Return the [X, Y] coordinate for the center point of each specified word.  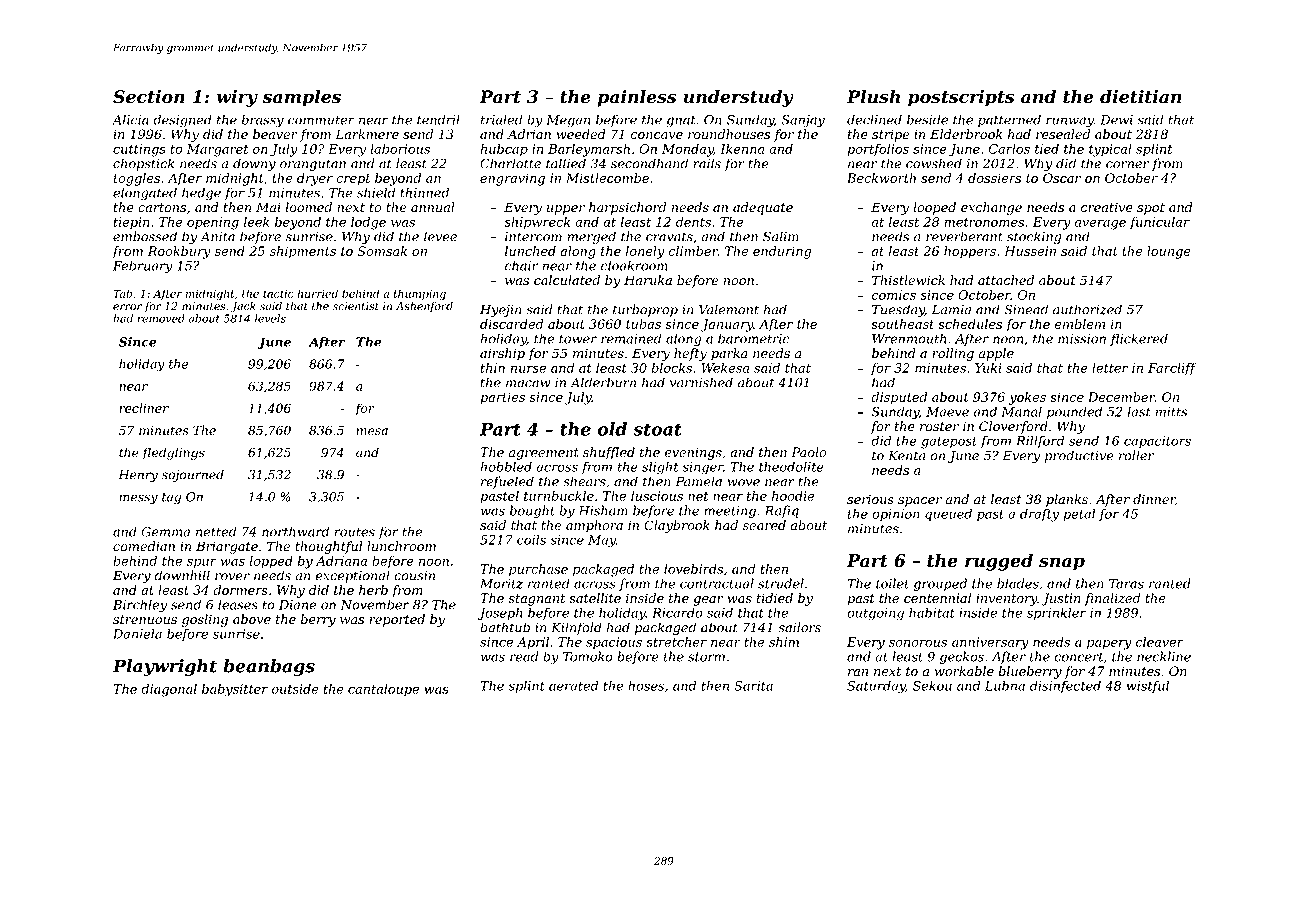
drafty [1039, 515]
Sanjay [803, 121]
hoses [646, 685]
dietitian [1141, 96]
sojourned [193, 475]
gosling [205, 620]
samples [302, 98]
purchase [538, 570]
